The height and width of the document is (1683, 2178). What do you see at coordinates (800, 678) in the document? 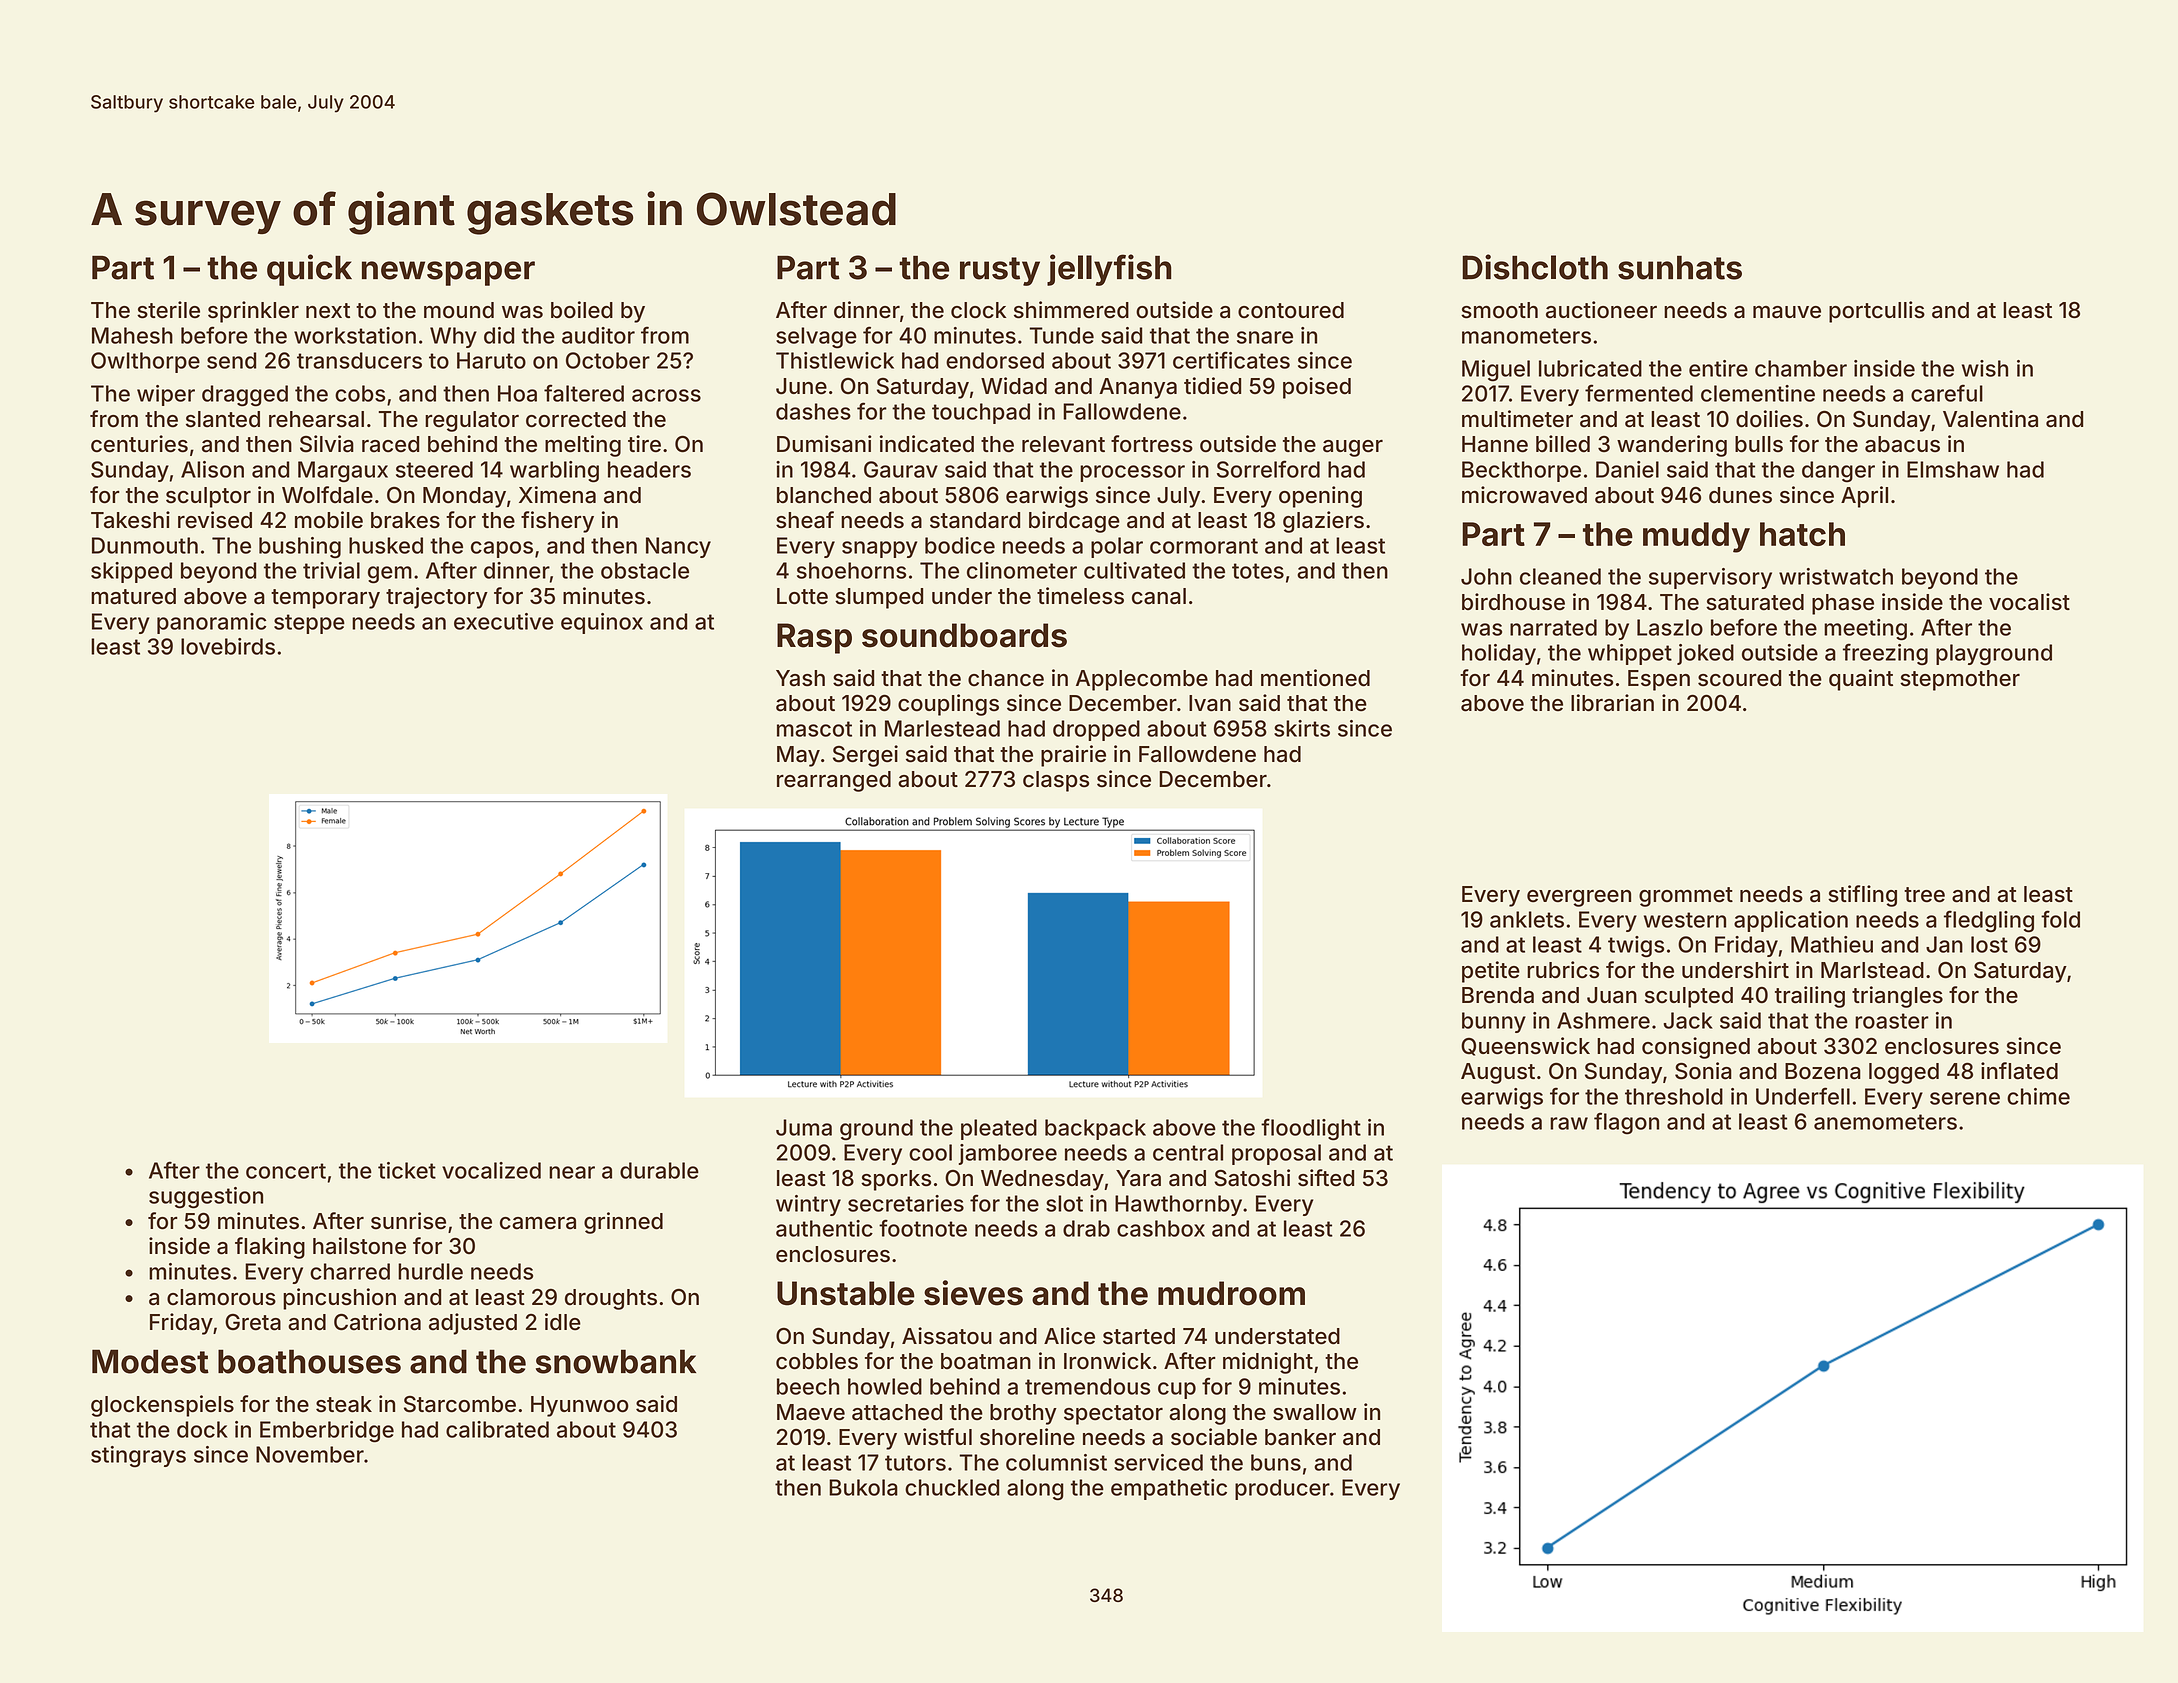
I see `Yash` at bounding box center [800, 678].
